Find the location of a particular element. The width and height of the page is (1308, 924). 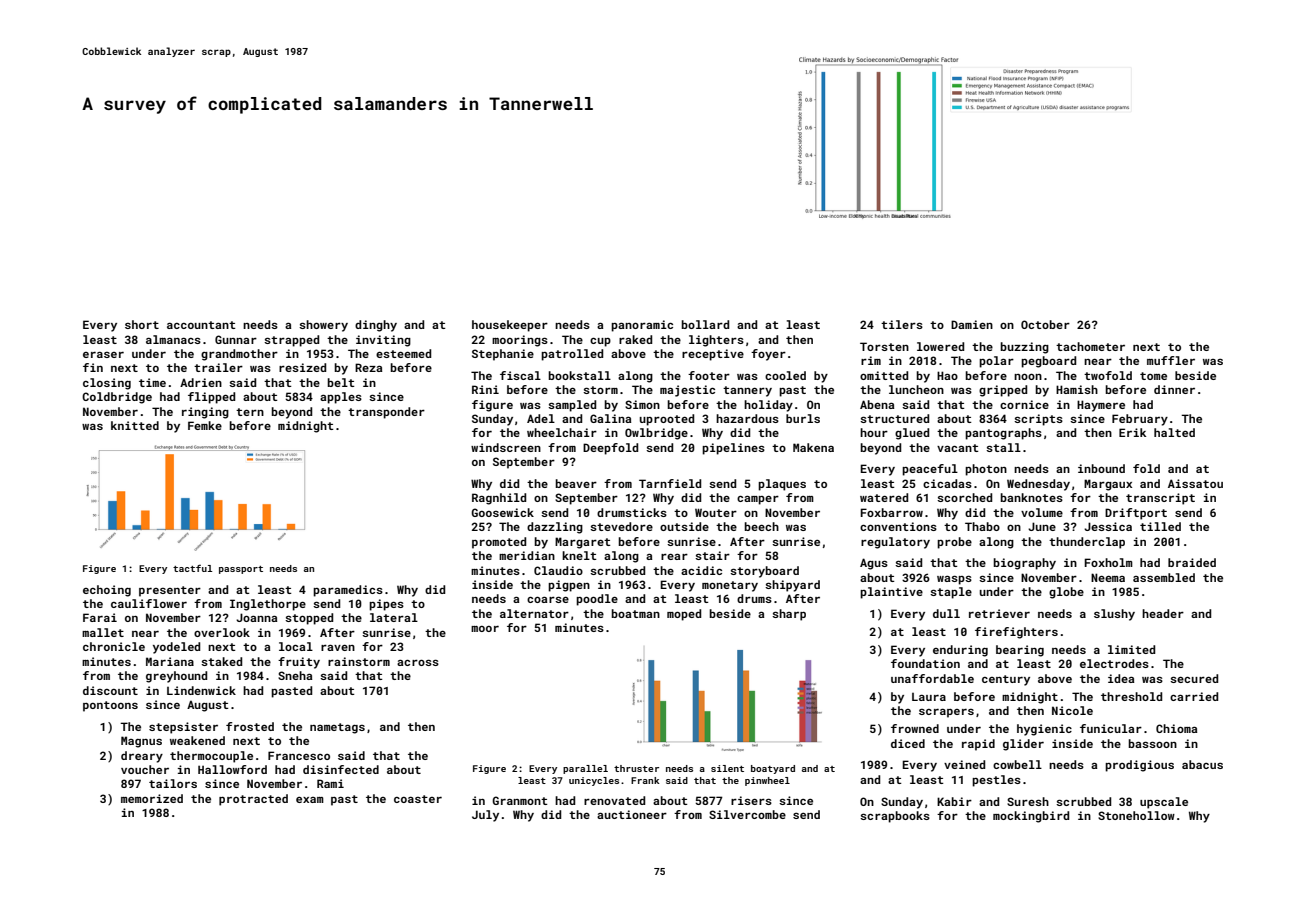

camper is located at coordinates (758, 500).
